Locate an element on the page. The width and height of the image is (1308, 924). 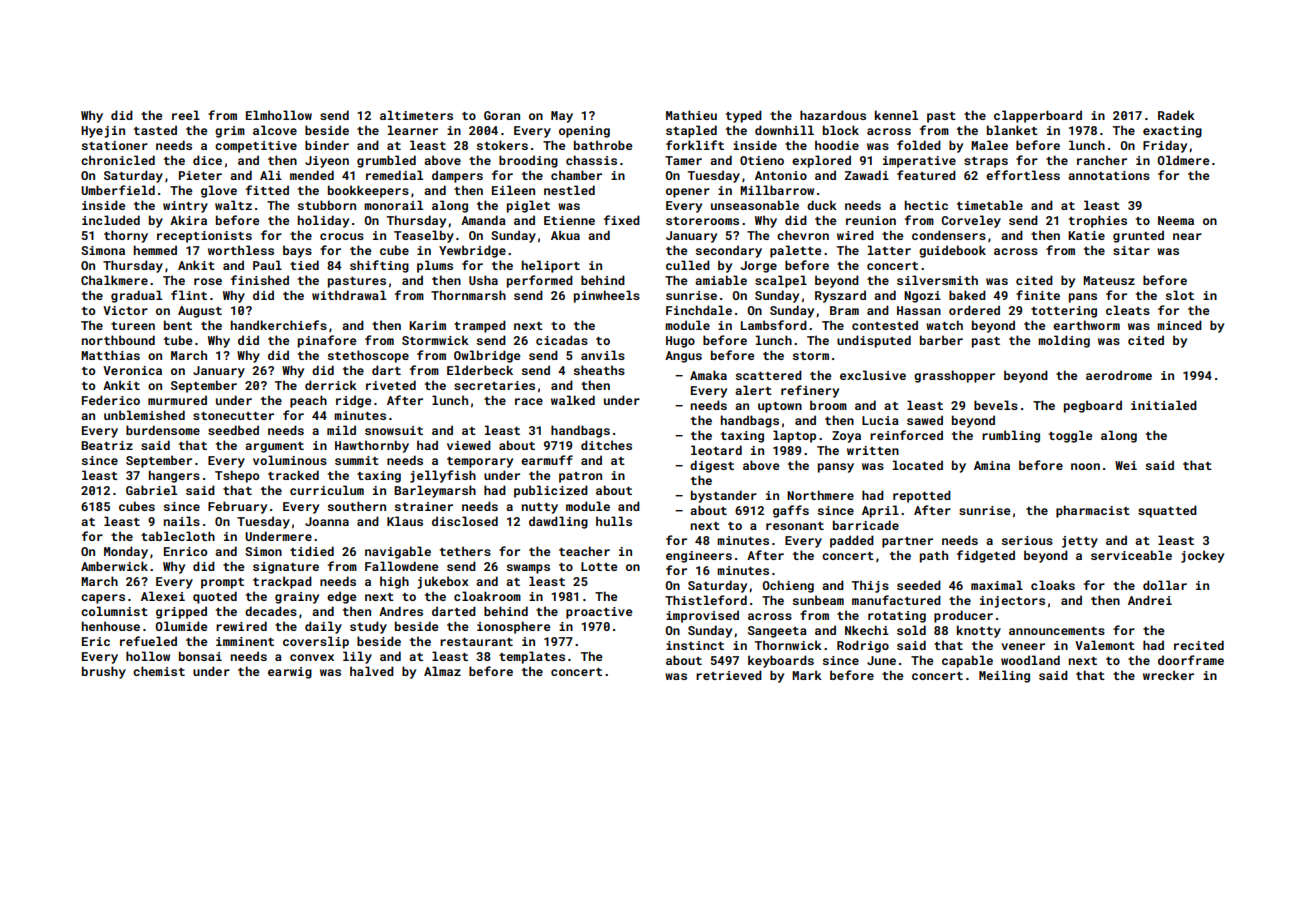
exclusive is located at coordinates (873, 375).
